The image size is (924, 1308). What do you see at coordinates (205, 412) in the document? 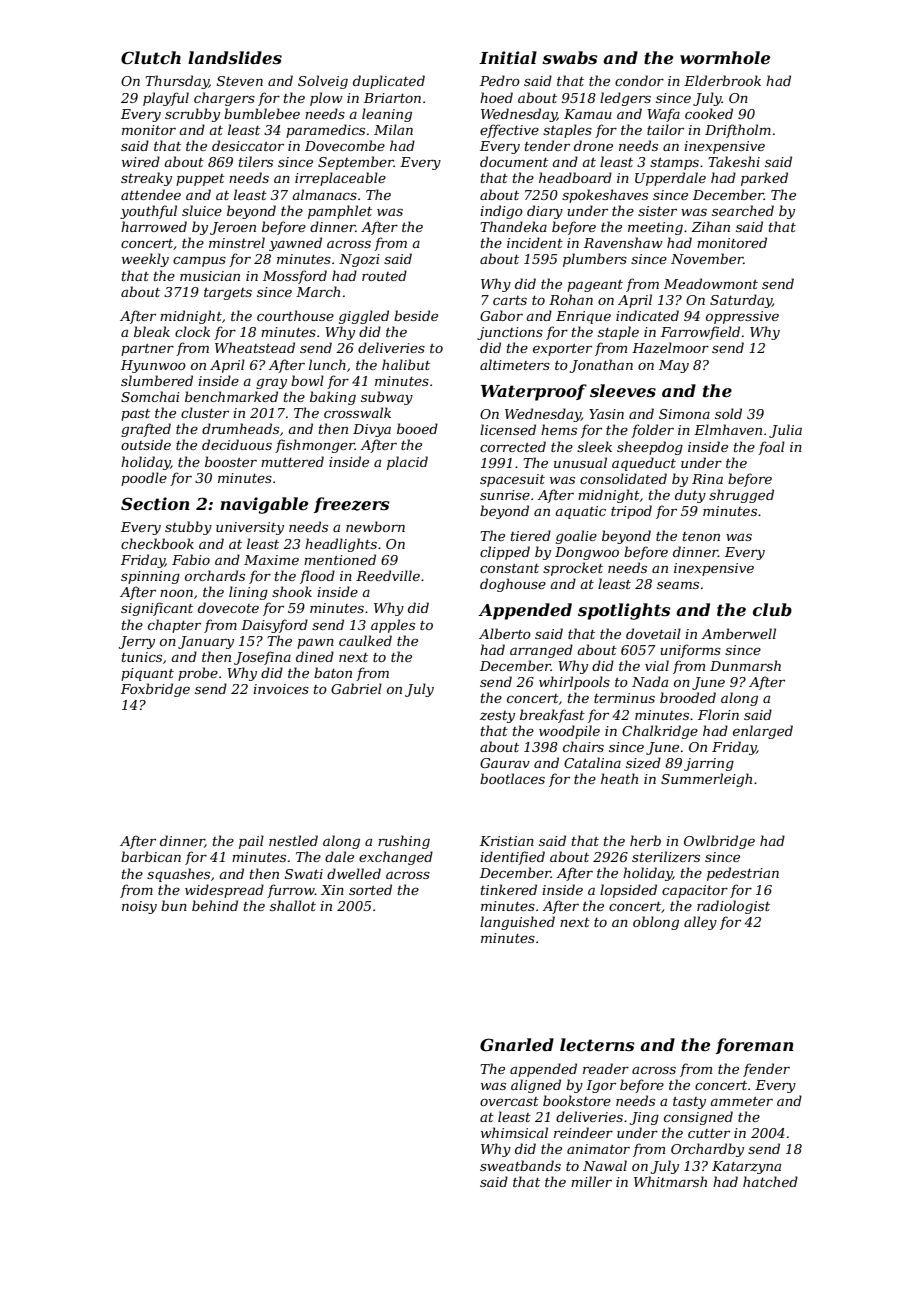
I see `cluster` at bounding box center [205, 412].
